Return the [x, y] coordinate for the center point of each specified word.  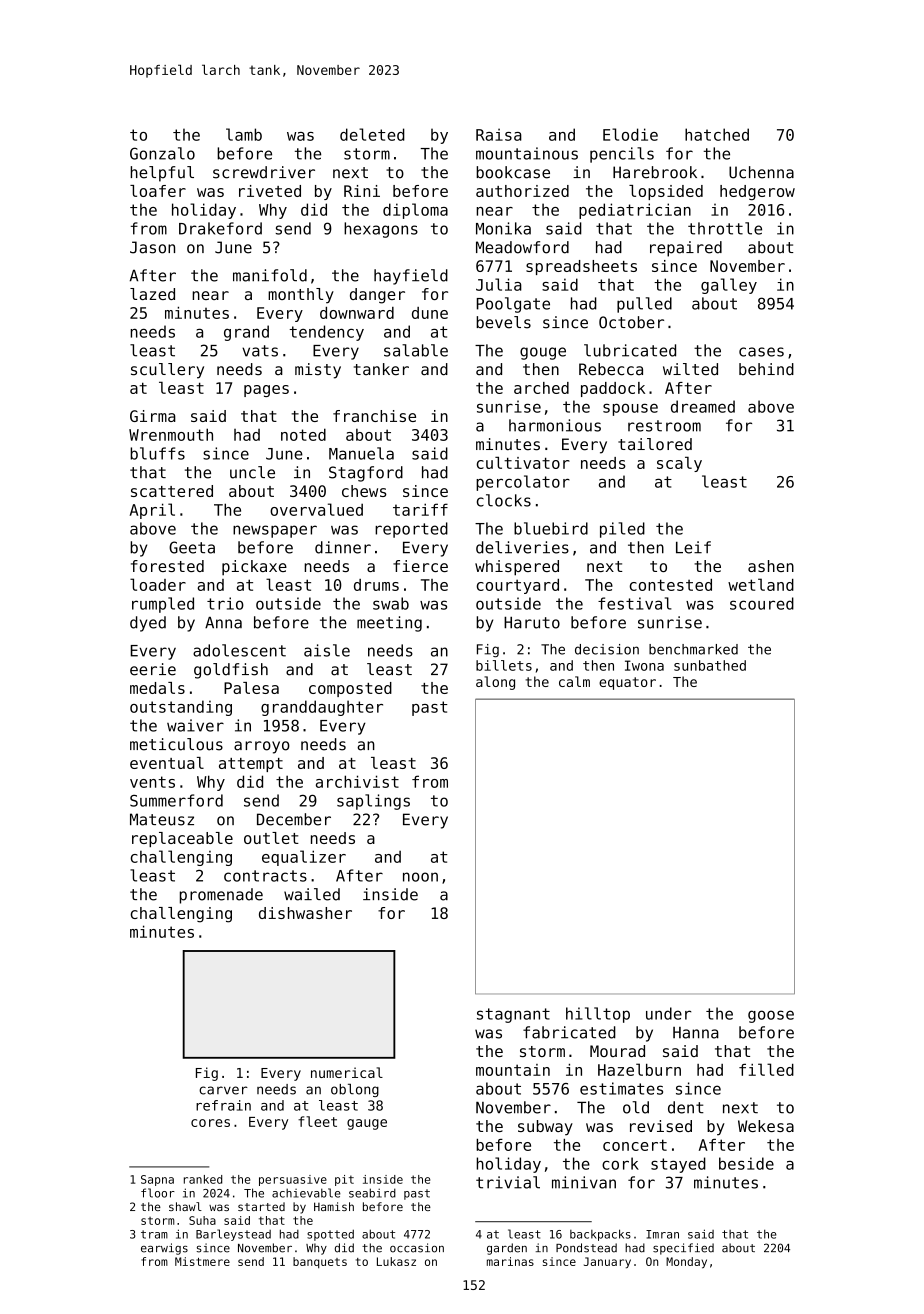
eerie [153, 669]
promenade [221, 896]
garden [507, 1249]
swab [391, 603]
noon [420, 877]
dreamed [703, 406]
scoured [762, 603]
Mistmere [202, 1261]
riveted [270, 191]
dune [430, 313]
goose [771, 1016]
